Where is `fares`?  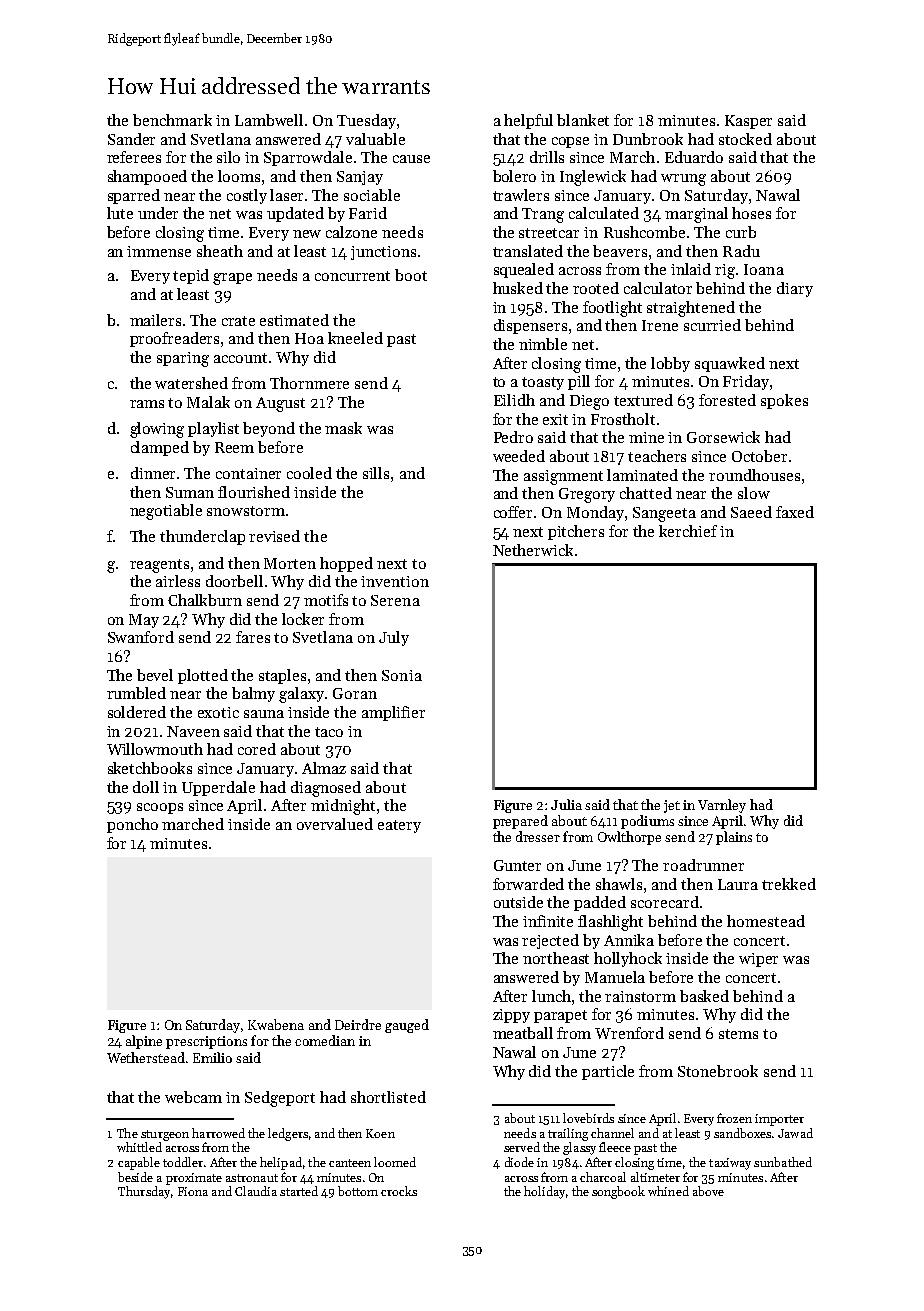 fares is located at coordinates (253, 637).
